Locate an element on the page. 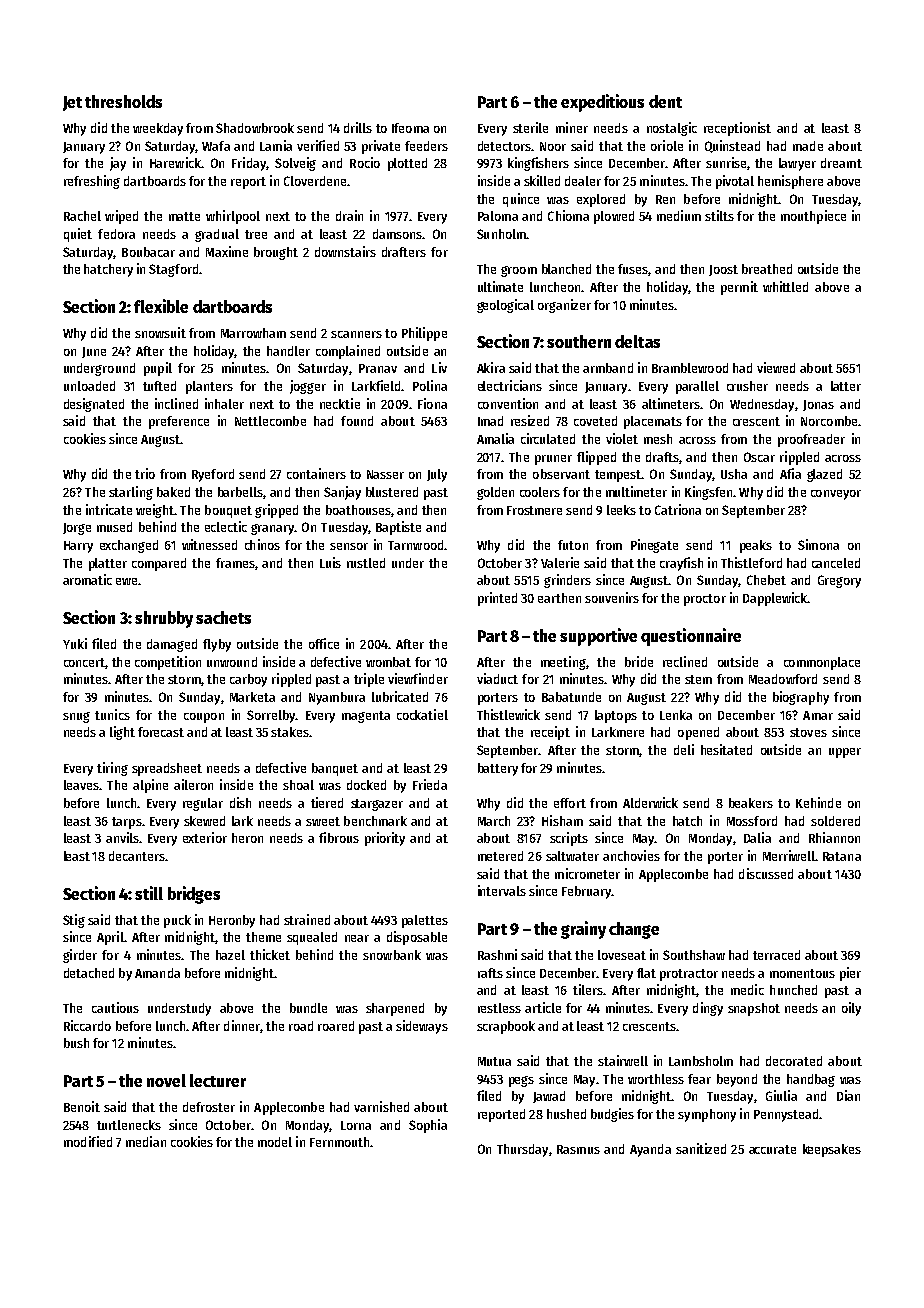 The height and width of the document is (1308, 924). exterior is located at coordinates (205, 837).
